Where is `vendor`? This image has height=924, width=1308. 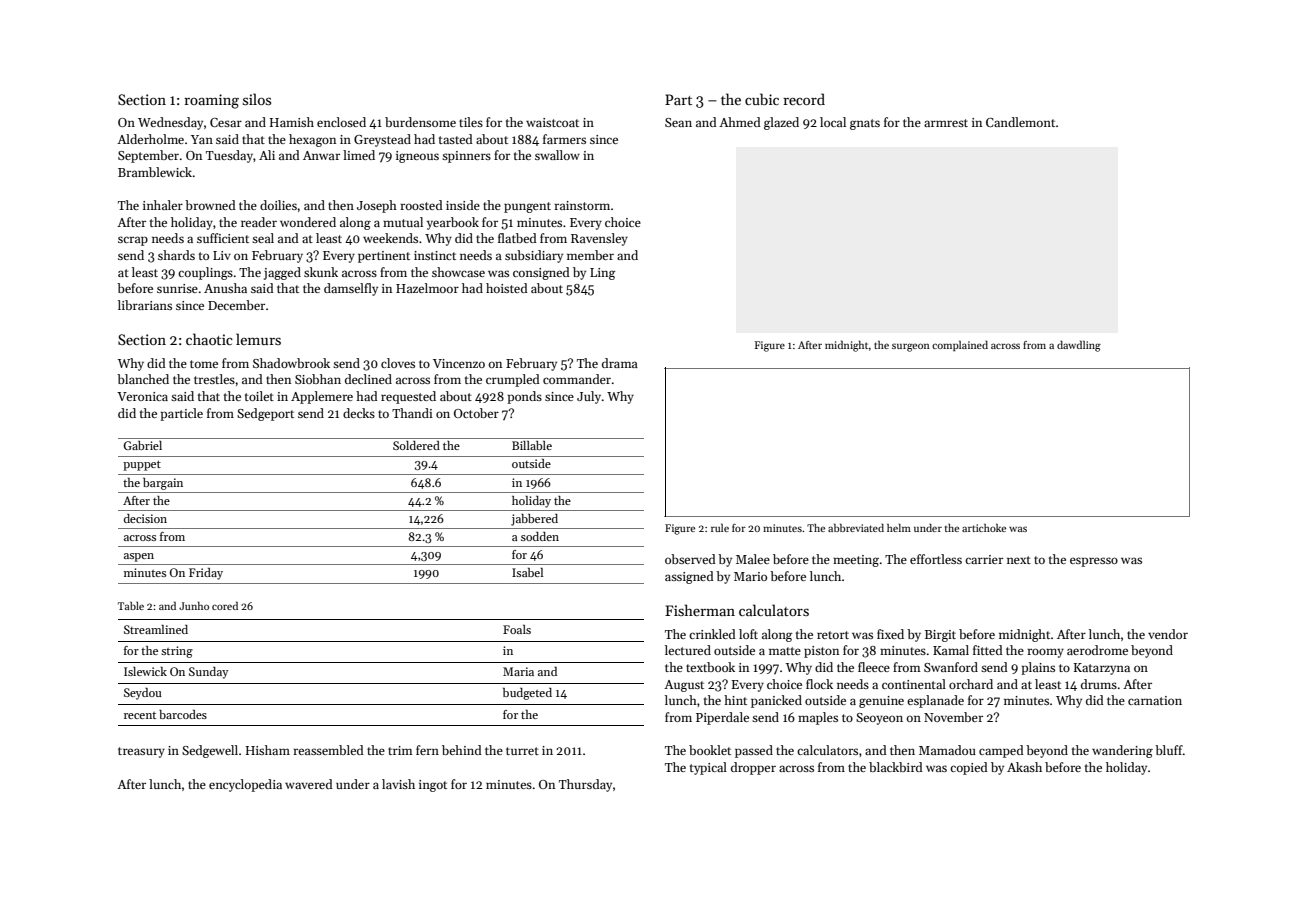
vendor is located at coordinates (1168, 634).
